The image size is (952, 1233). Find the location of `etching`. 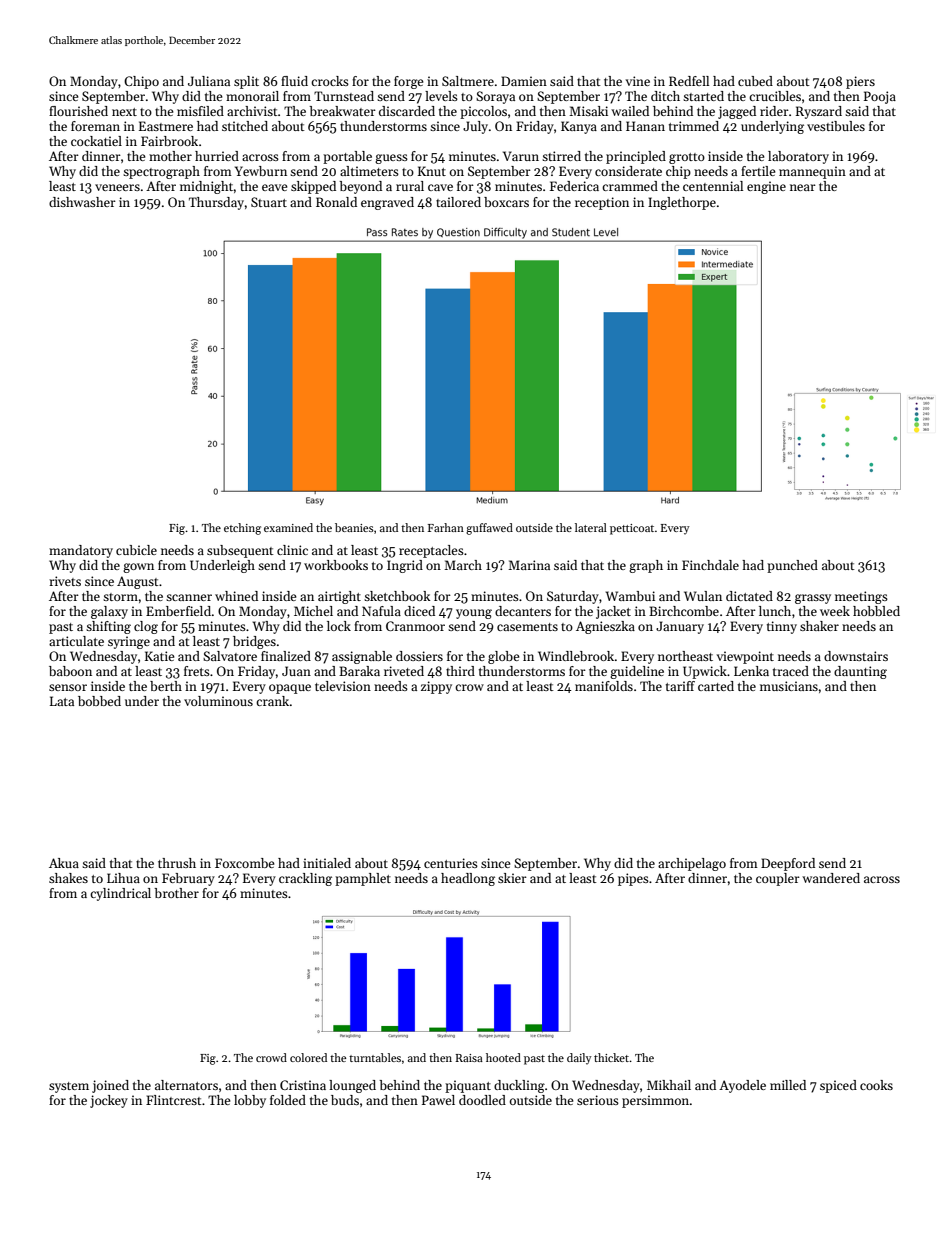

etching is located at coordinates (242, 529).
